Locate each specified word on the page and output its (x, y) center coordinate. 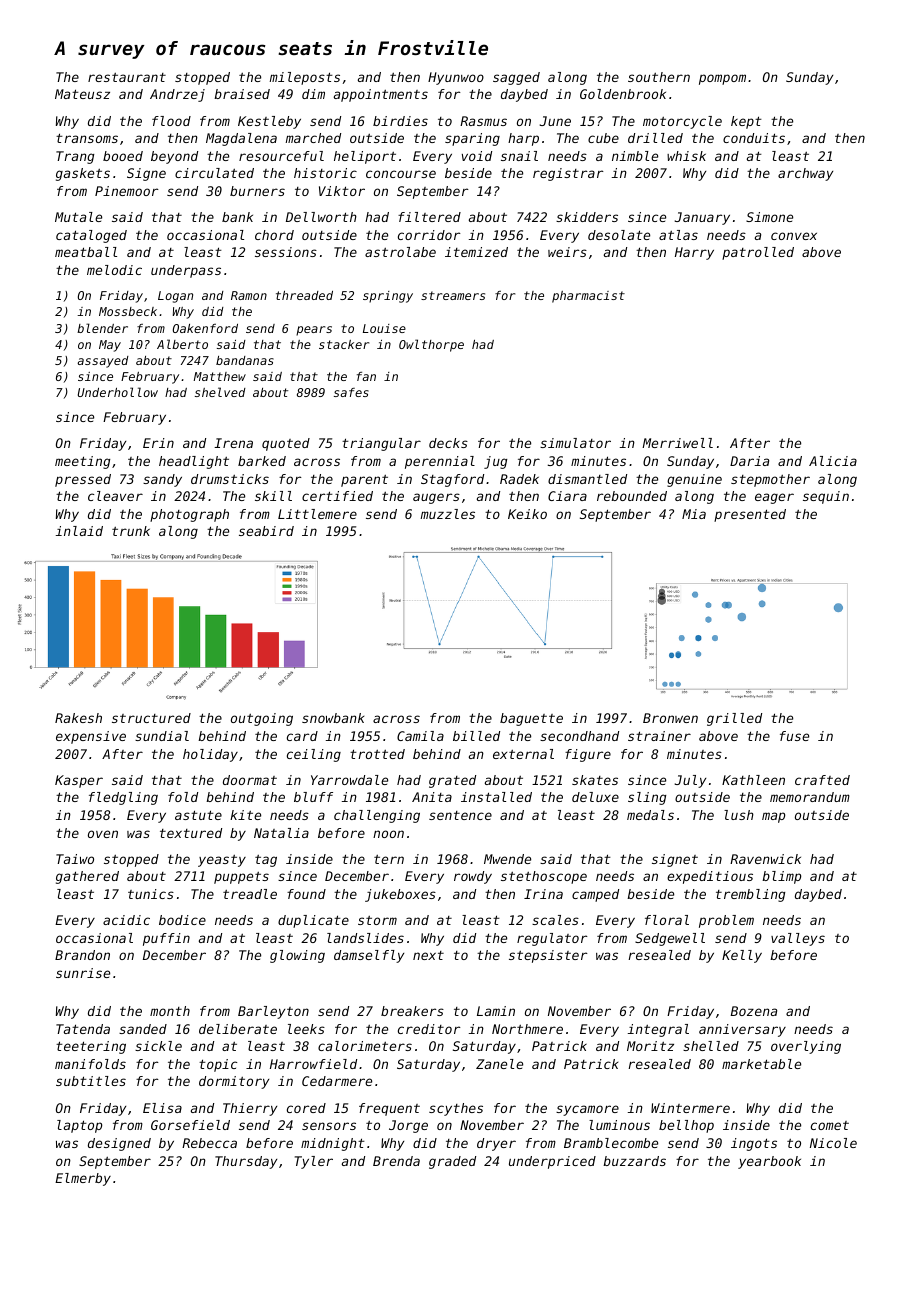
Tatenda (83, 1029)
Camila (420, 736)
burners (257, 191)
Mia (694, 514)
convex (794, 236)
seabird (266, 531)
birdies (400, 121)
